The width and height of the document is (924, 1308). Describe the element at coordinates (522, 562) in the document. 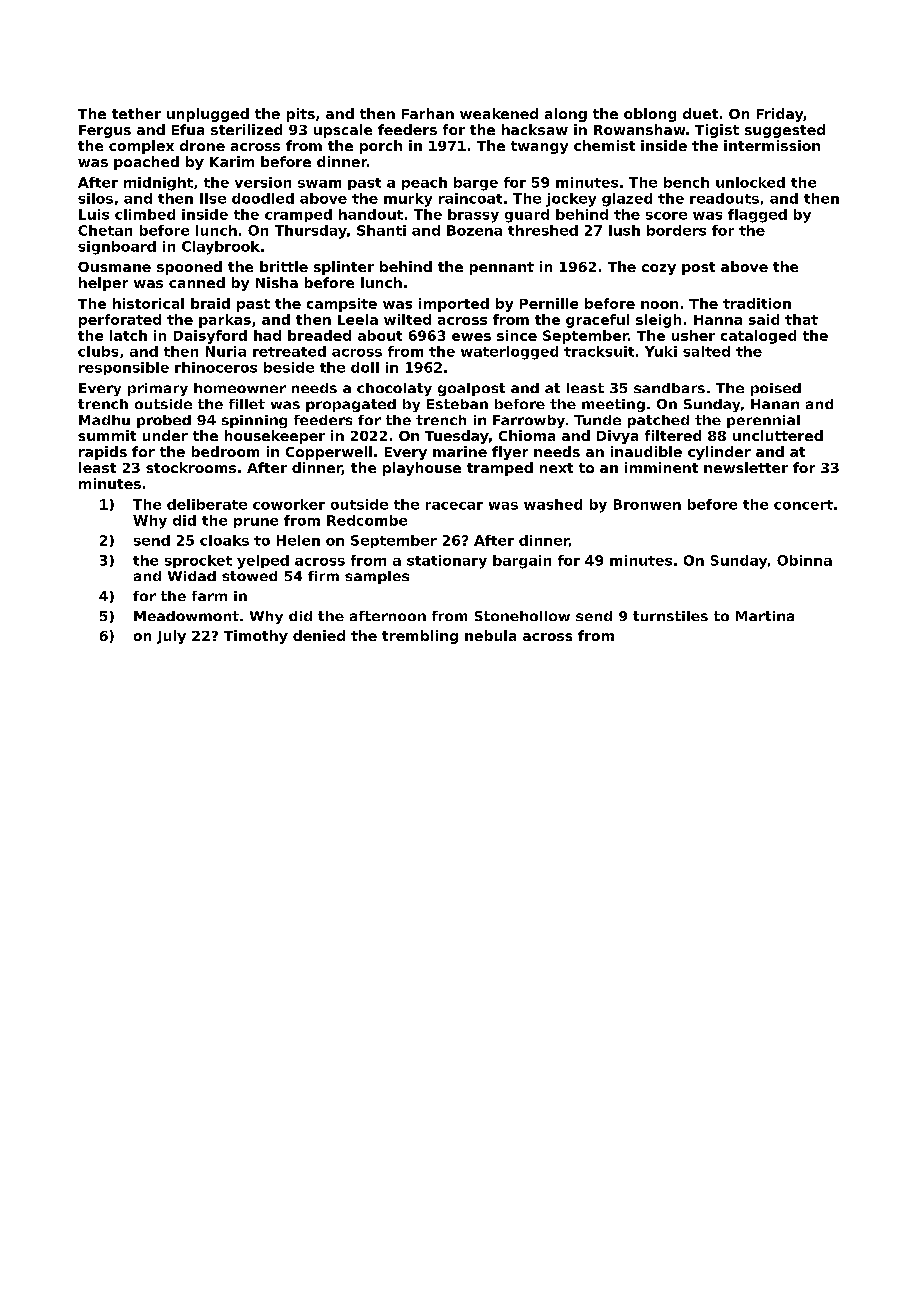

I see `bargain` at that location.
